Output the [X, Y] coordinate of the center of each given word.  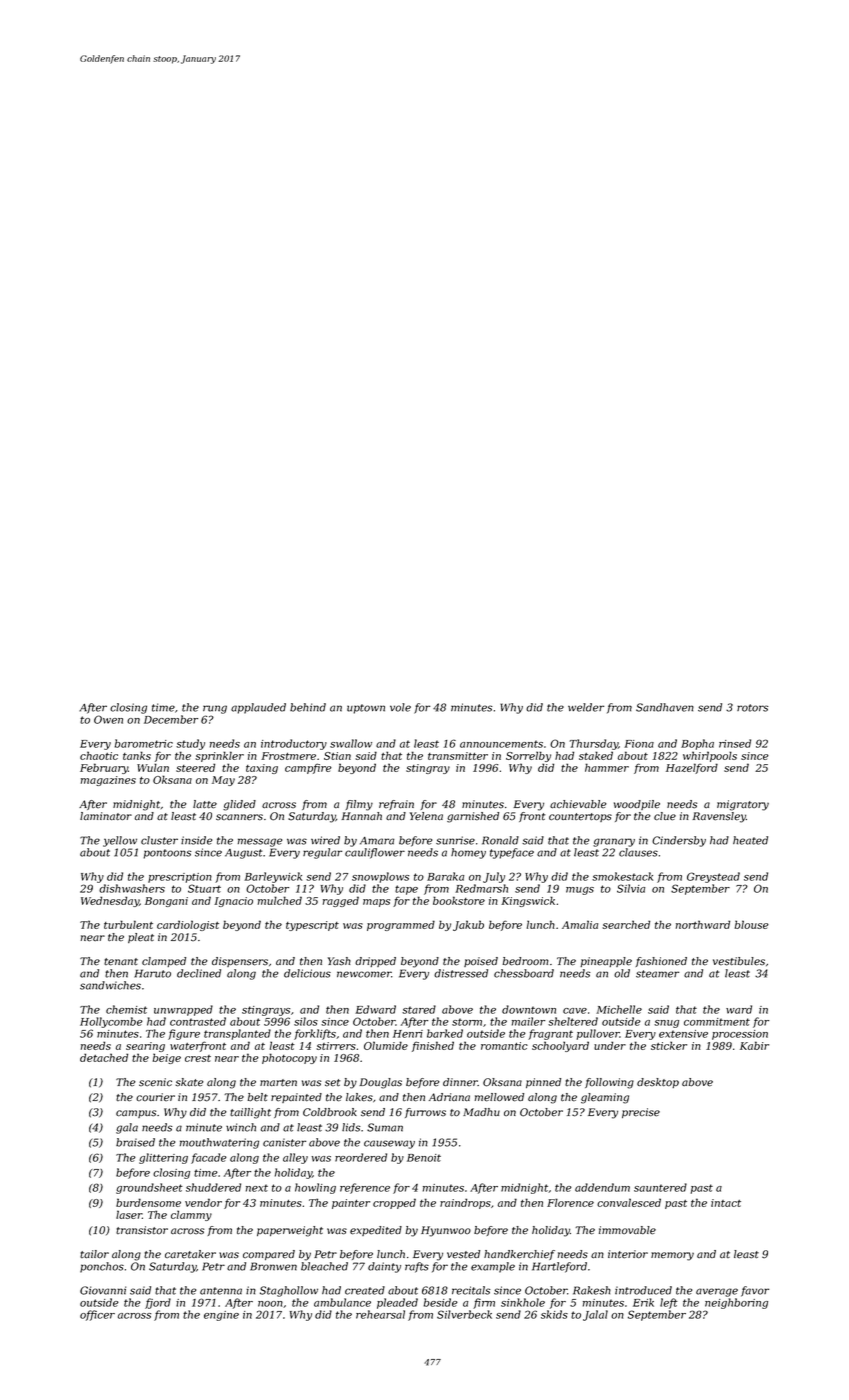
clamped [164, 962]
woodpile [637, 805]
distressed [461, 973]
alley [295, 1158]
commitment [717, 1022]
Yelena [426, 816]
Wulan [153, 767]
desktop [658, 1083]
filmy [359, 805]
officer [97, 1315]
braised [135, 1142]
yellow [120, 841]
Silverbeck [464, 1314]
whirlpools [710, 756]
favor [755, 1291]
